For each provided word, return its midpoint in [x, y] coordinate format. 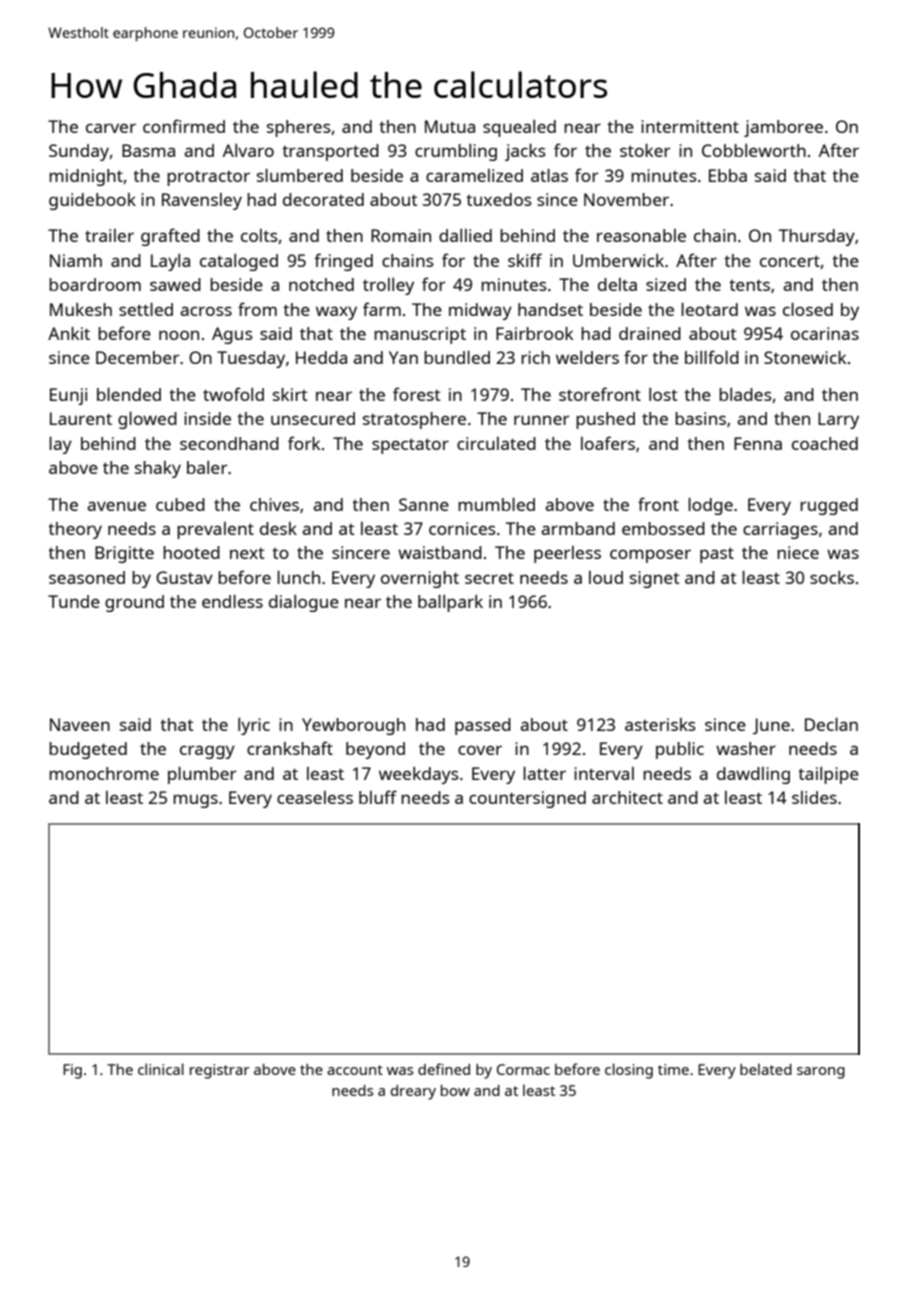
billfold [712, 357]
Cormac [523, 1069]
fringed [343, 262]
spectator [410, 446]
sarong [821, 1073]
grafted [170, 237]
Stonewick [805, 357]
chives [274, 504]
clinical [161, 1069]
